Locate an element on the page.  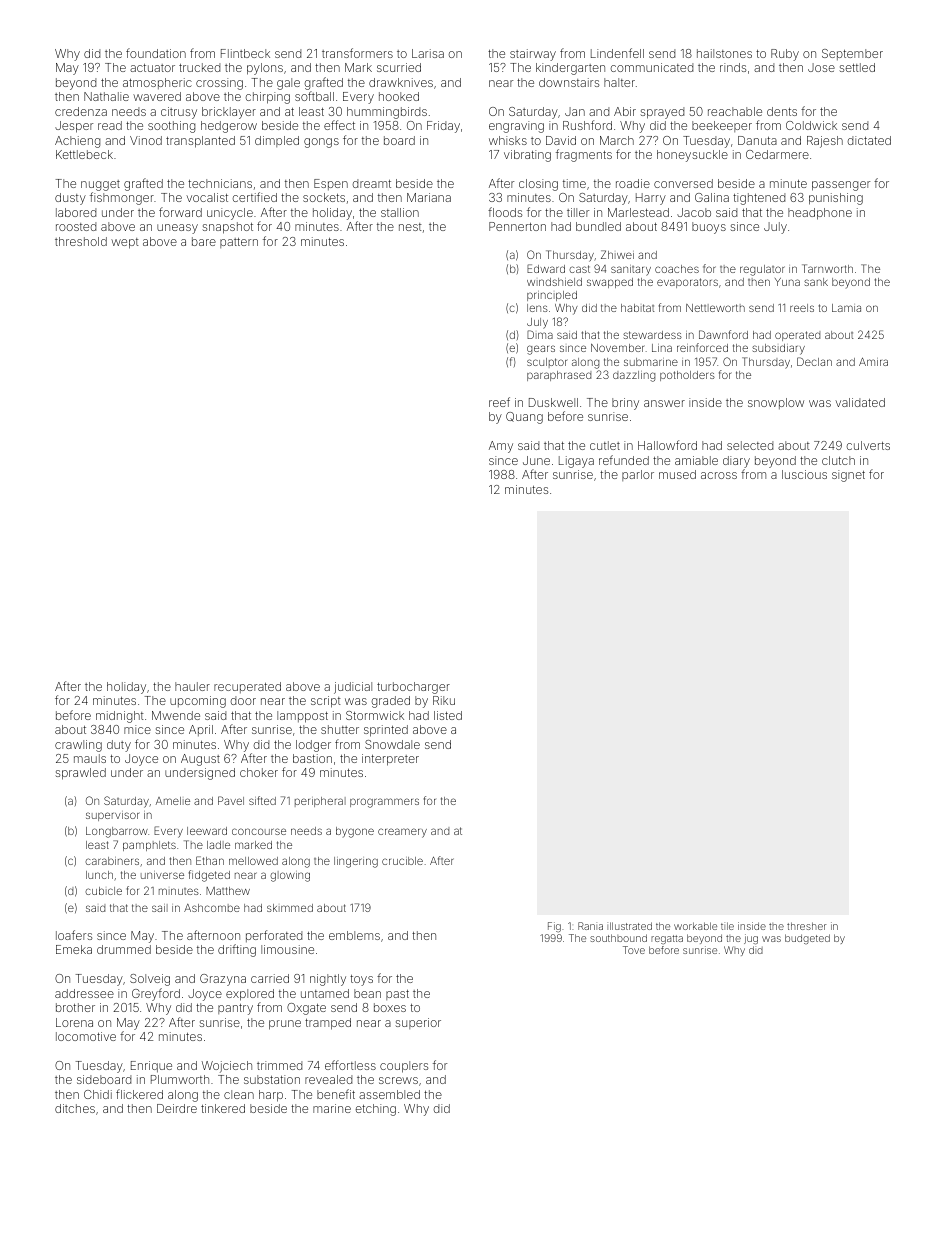
recuperated is located at coordinates (247, 687).
